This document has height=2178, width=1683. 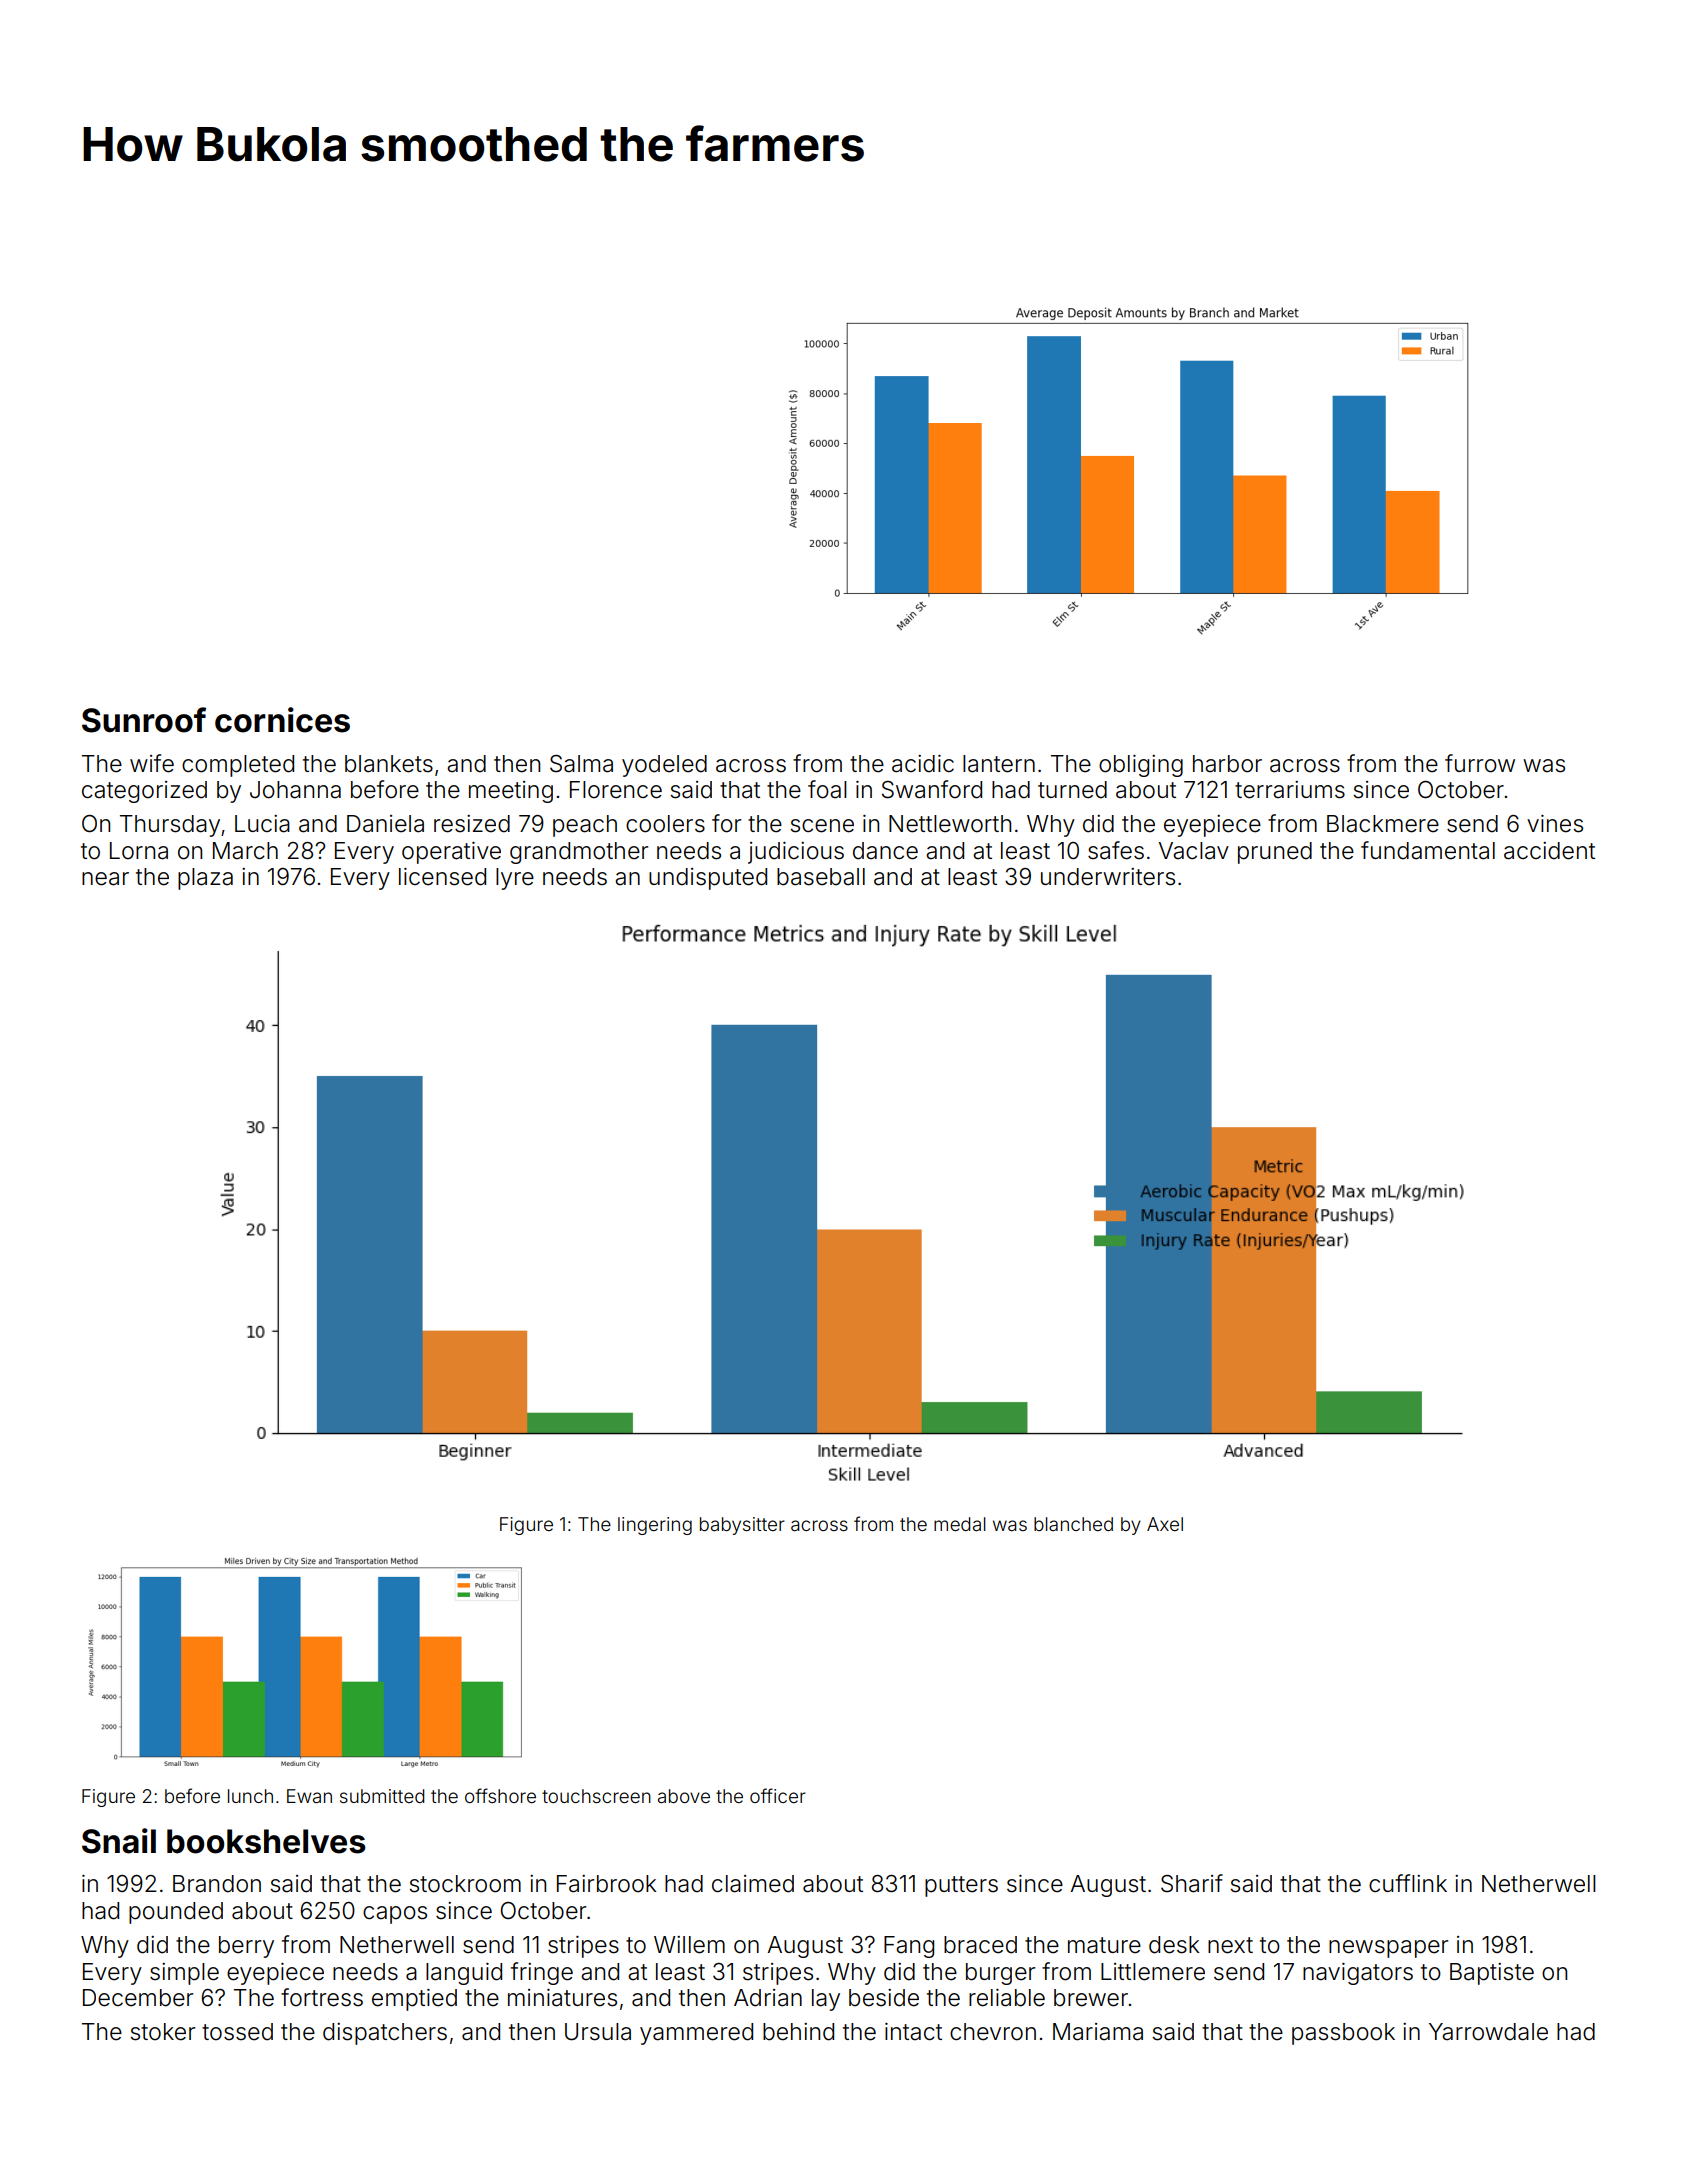 I want to click on burger, so click(x=1000, y=1974).
